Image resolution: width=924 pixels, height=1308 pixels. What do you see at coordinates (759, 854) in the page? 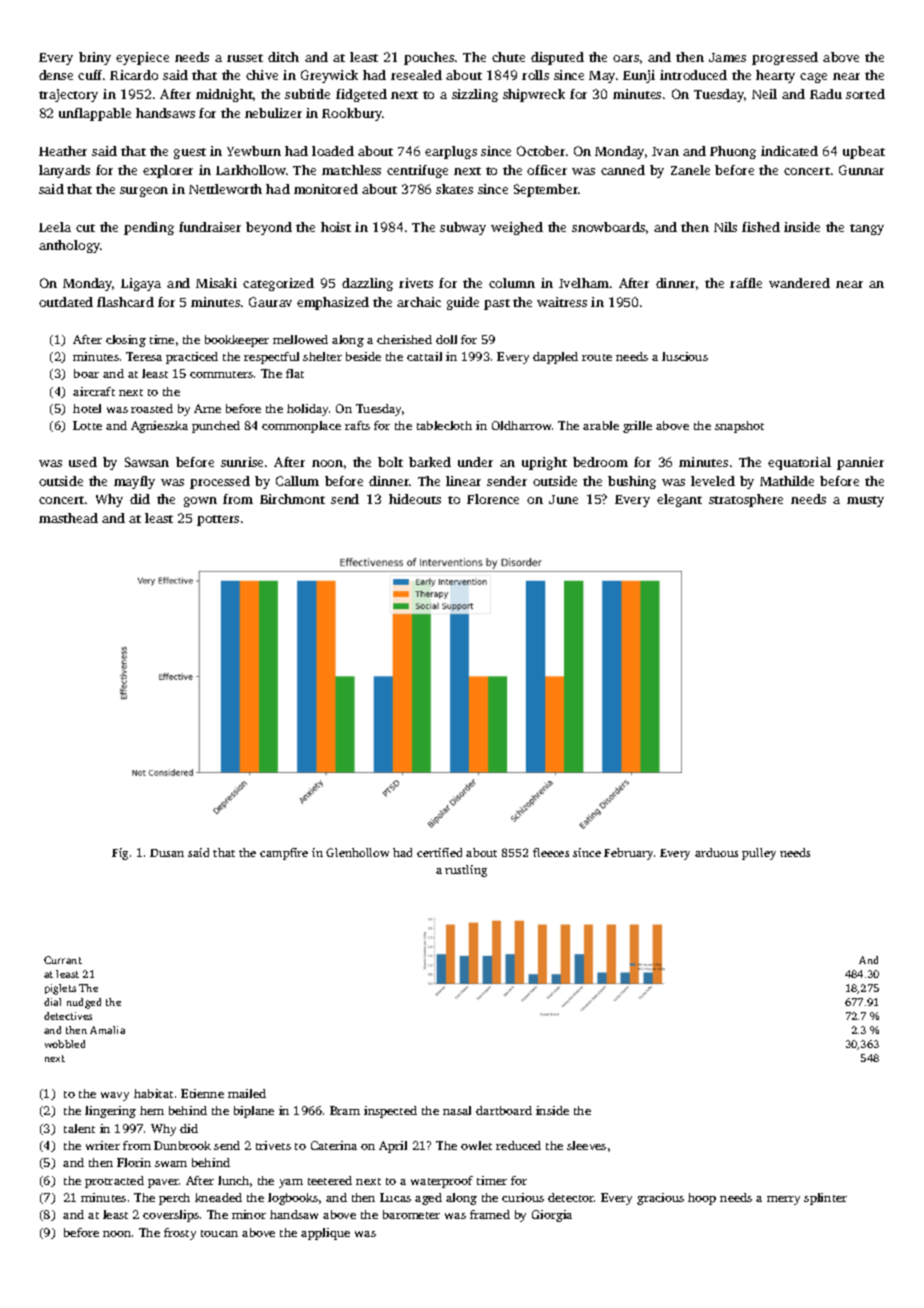
I see `pulley` at bounding box center [759, 854].
